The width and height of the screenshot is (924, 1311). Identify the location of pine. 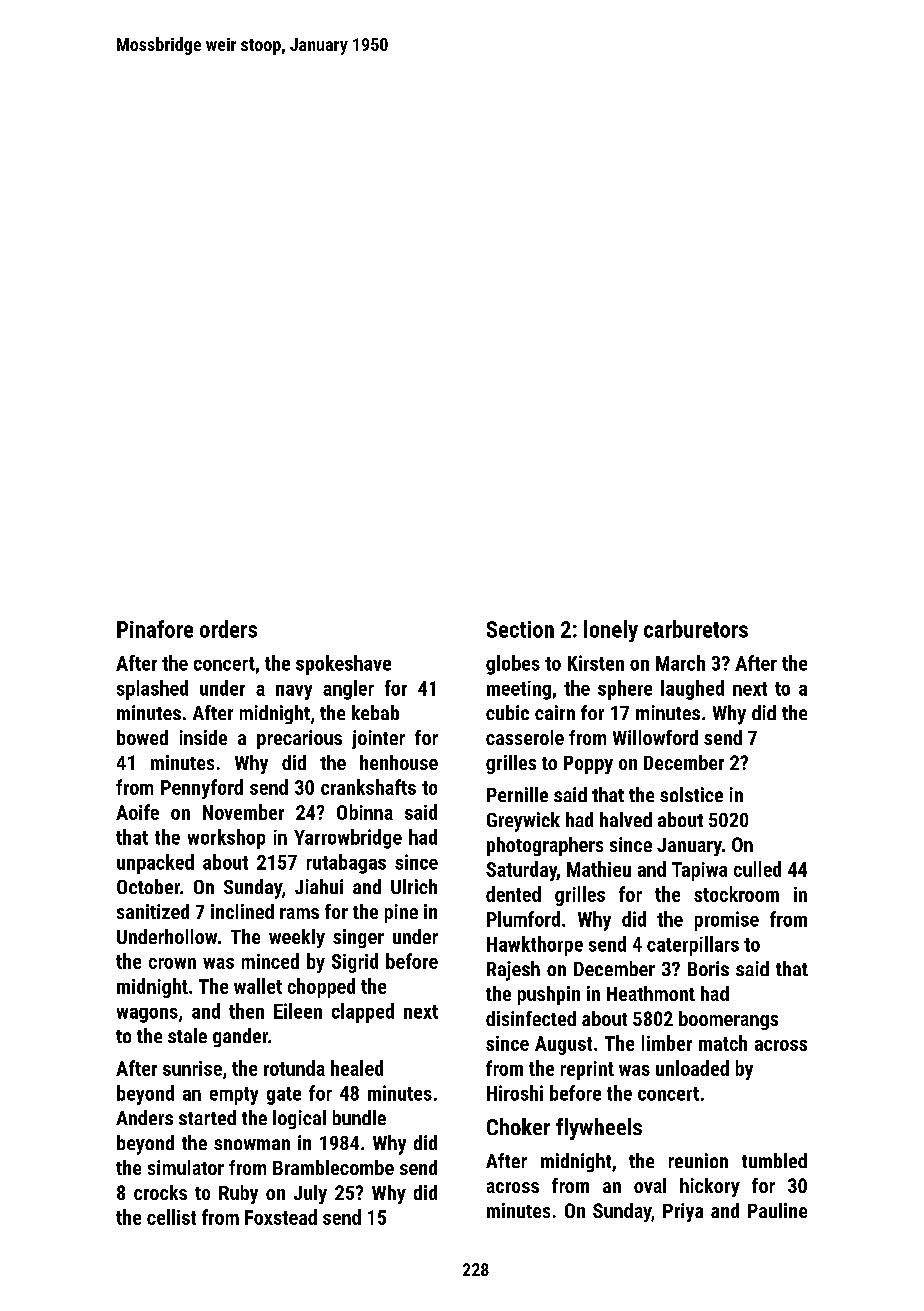
(401, 913).
